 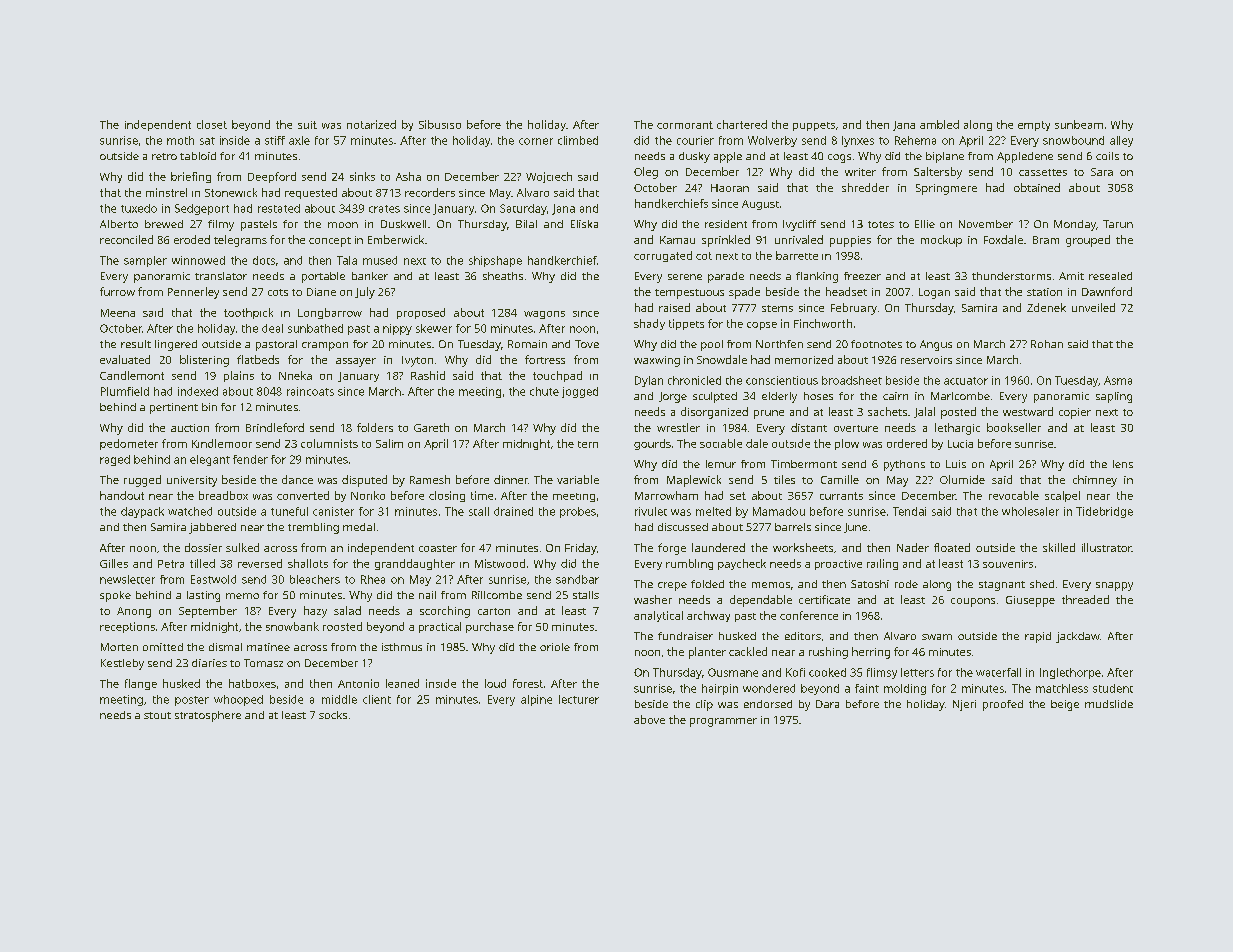 What do you see at coordinates (768, 704) in the screenshot?
I see `endorsed` at bounding box center [768, 704].
